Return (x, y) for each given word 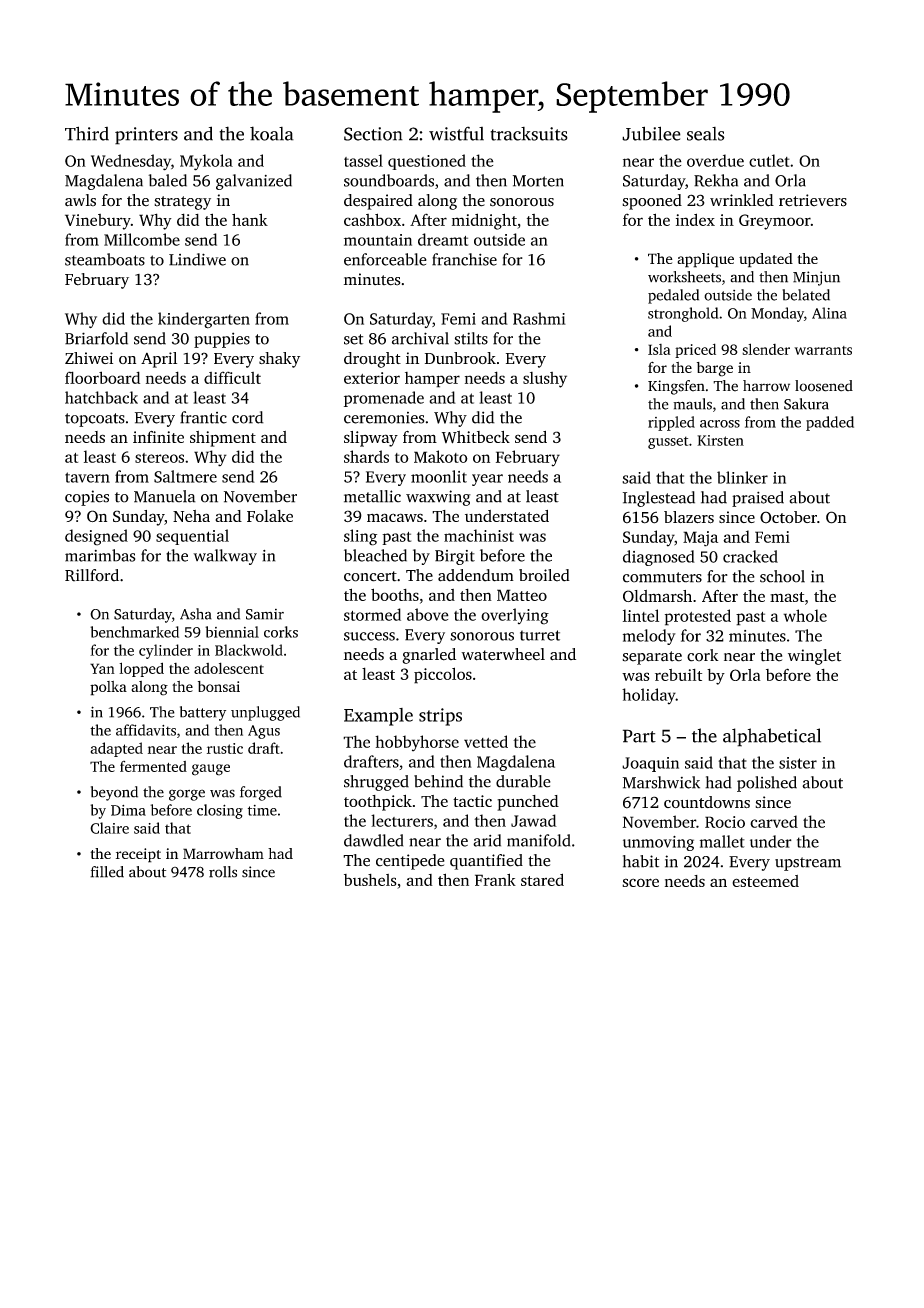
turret (540, 635)
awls (80, 200)
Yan (102, 668)
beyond (114, 793)
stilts (471, 338)
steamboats (105, 259)
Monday (777, 314)
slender (766, 349)
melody (649, 637)
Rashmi (539, 318)
